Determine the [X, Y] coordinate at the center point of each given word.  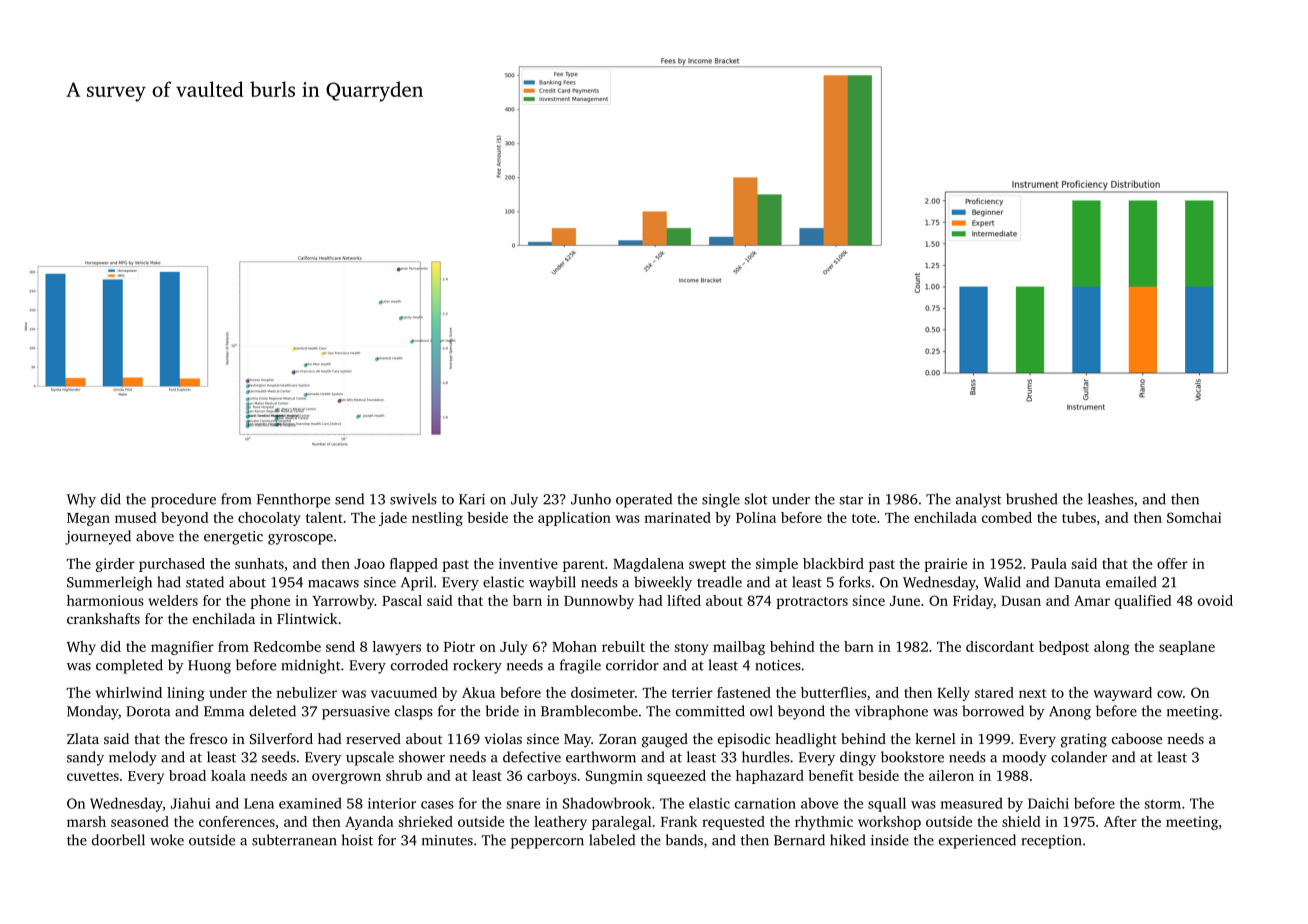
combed [1007, 517]
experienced [977, 841]
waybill [552, 583]
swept [707, 566]
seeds [279, 757]
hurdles [766, 757]
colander [1079, 757]
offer [1172, 563]
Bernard [799, 840]
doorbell [118, 840]
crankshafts [103, 618]
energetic [233, 538]
